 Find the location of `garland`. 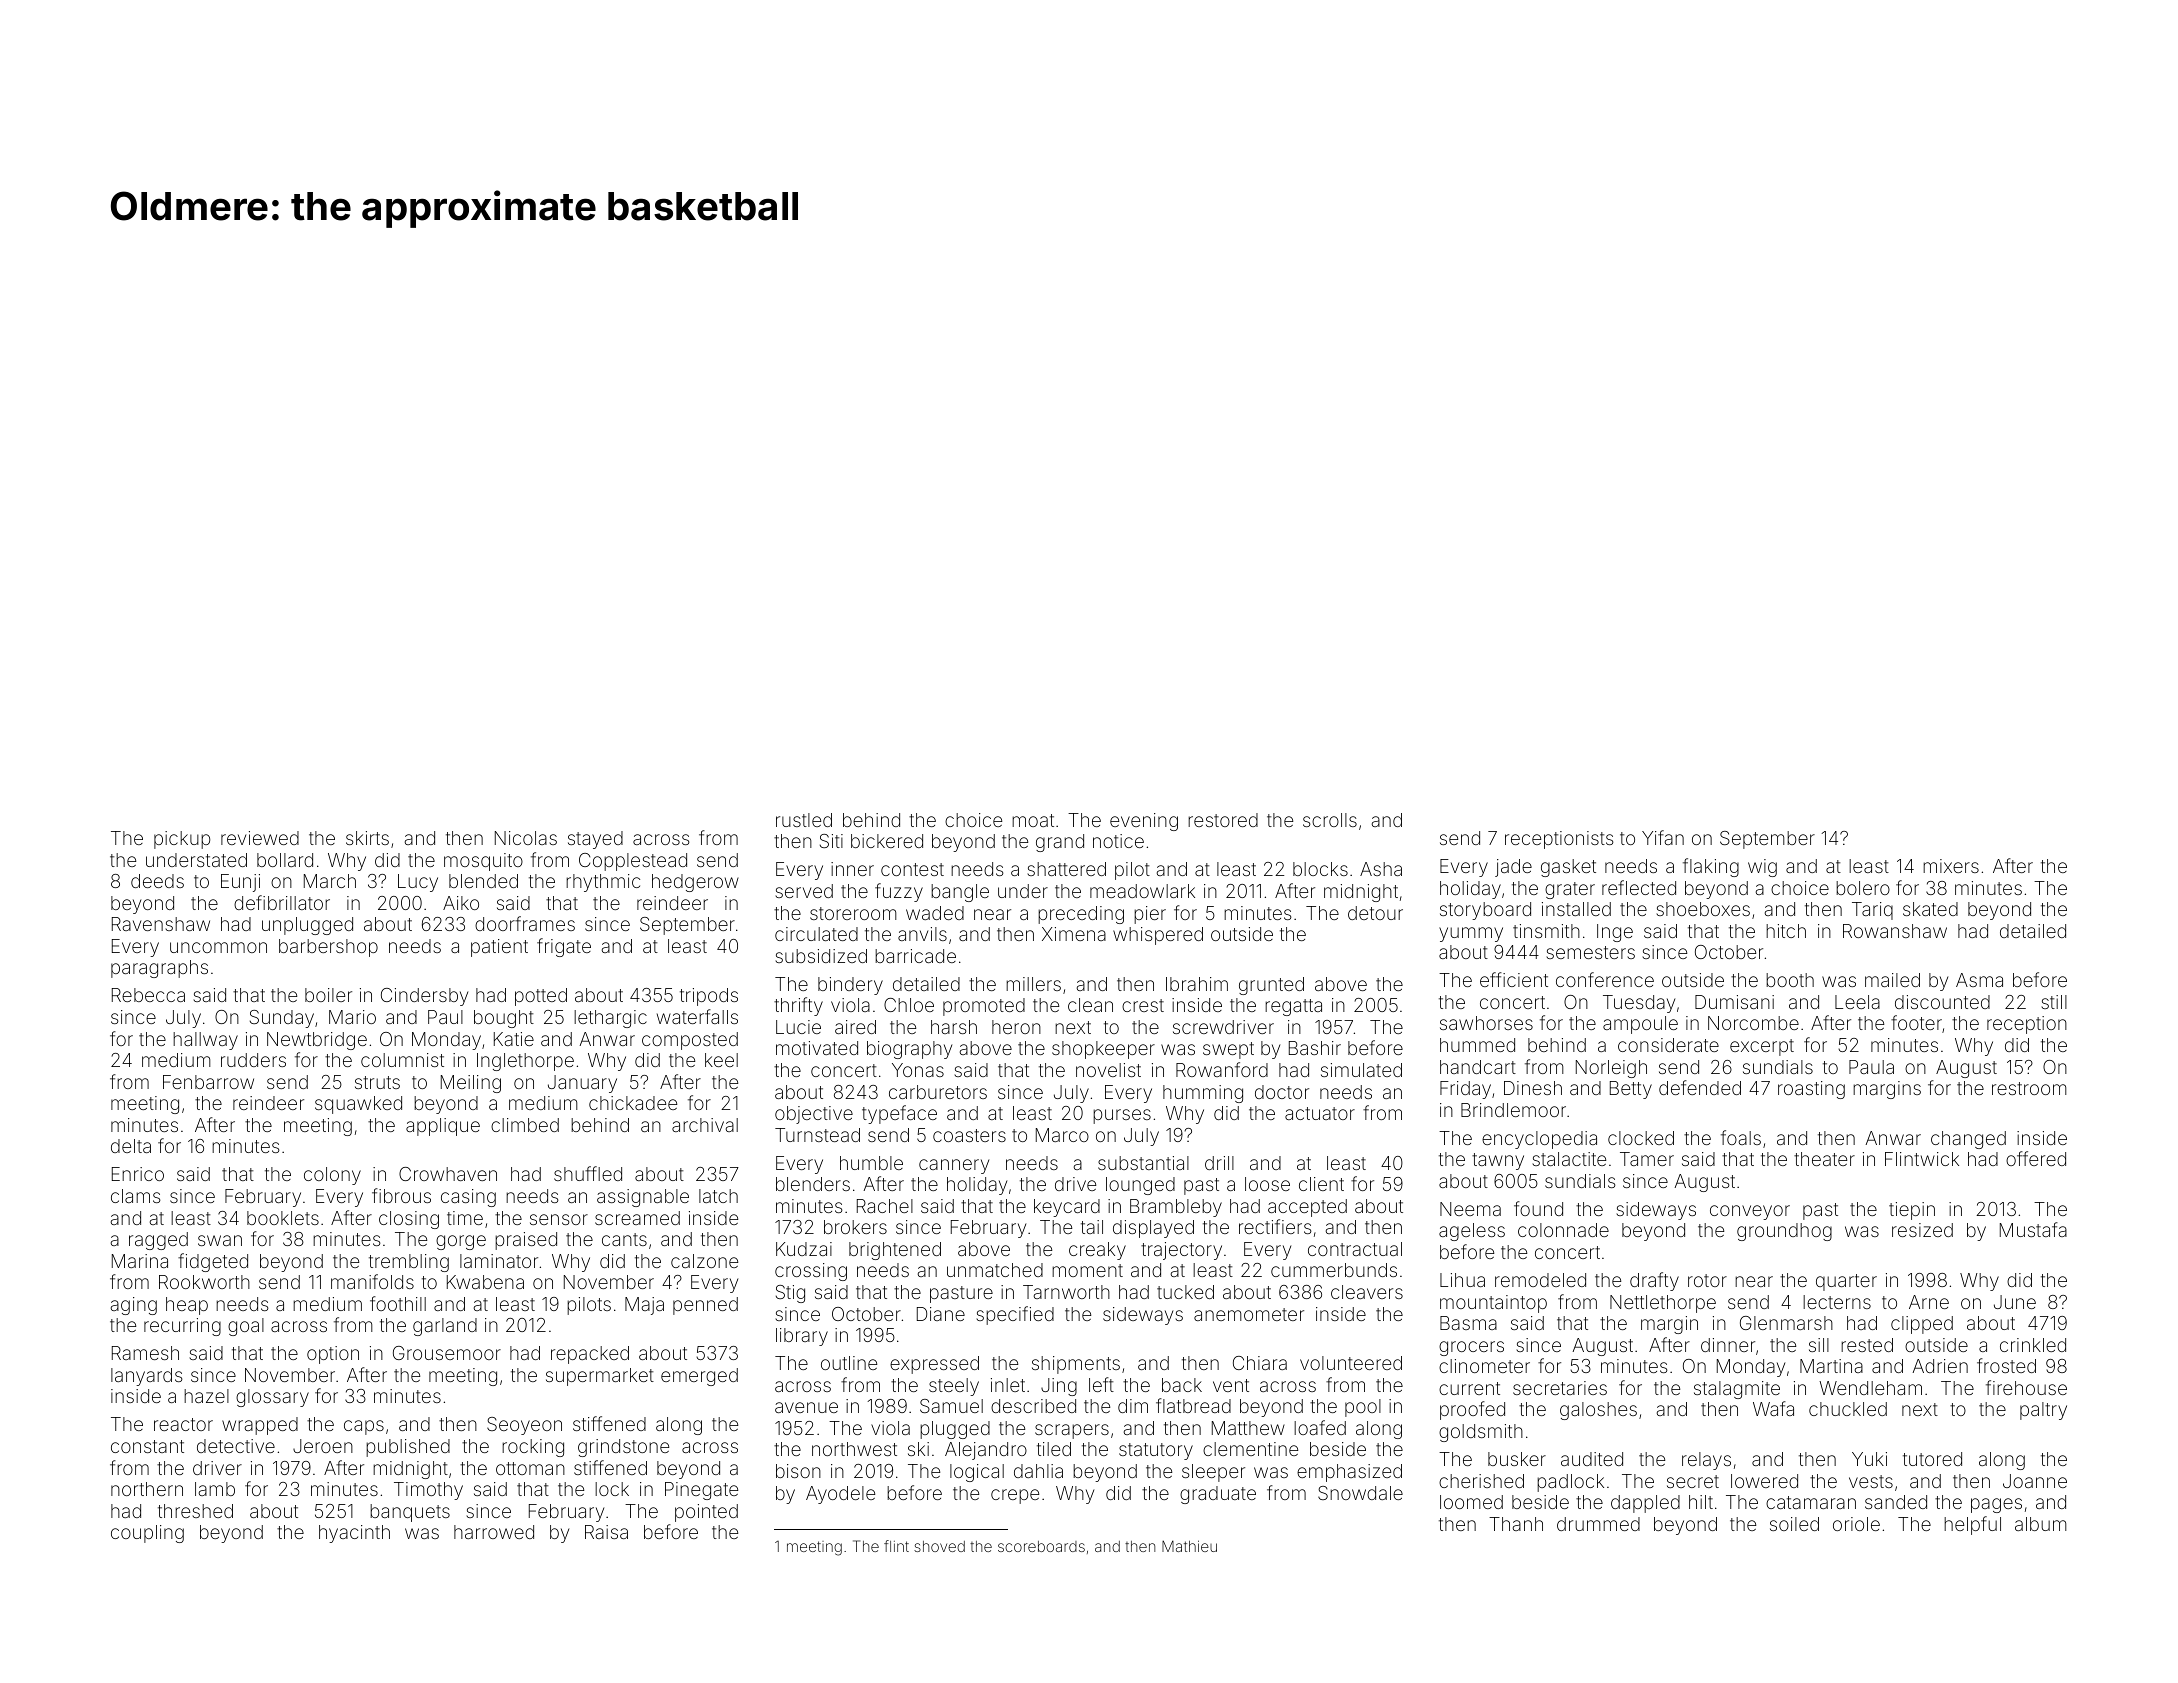

garland is located at coordinates (445, 1327).
